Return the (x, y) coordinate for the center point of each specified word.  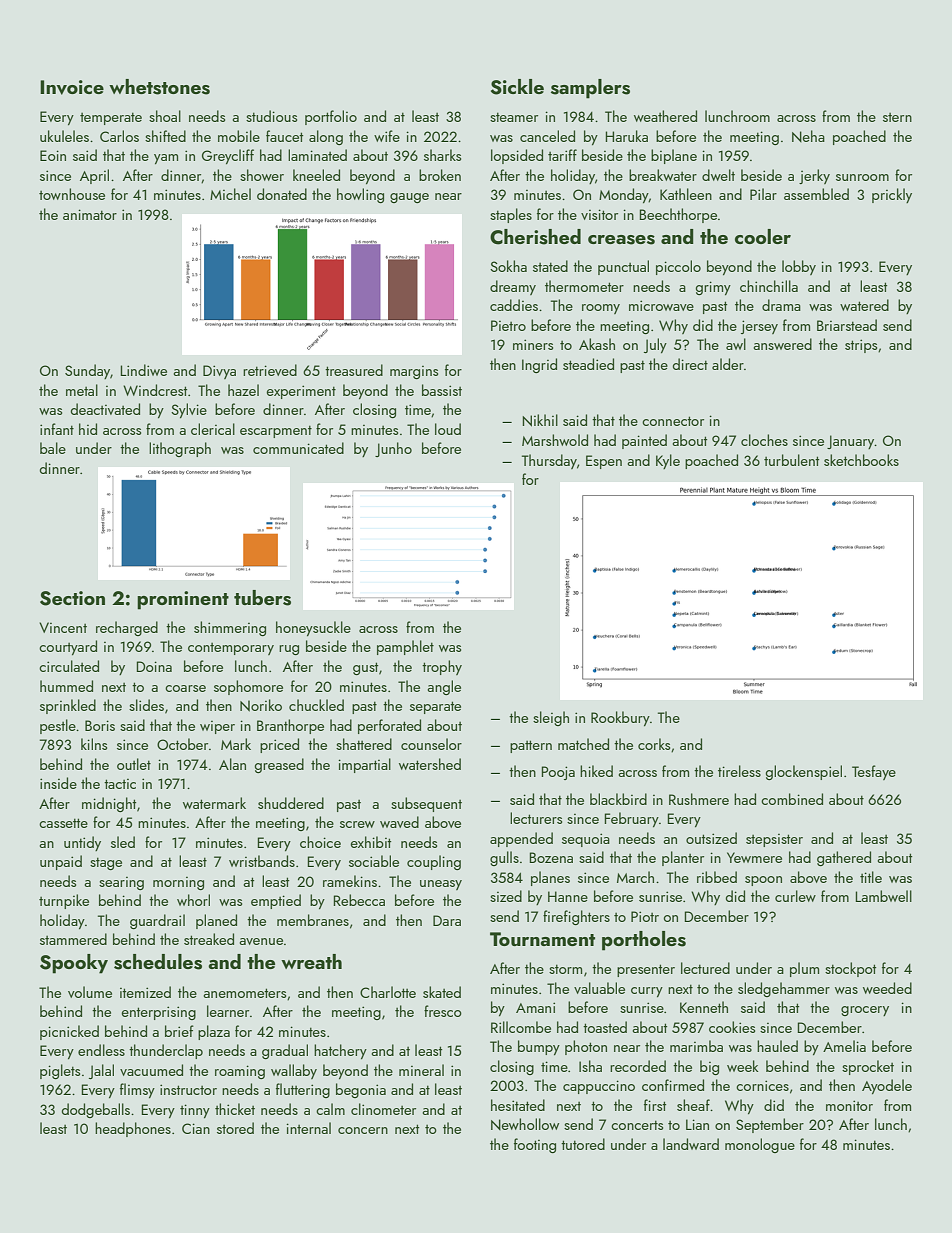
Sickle (517, 87)
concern (363, 1130)
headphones (133, 1129)
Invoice (72, 87)
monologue (760, 1145)
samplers (590, 89)
